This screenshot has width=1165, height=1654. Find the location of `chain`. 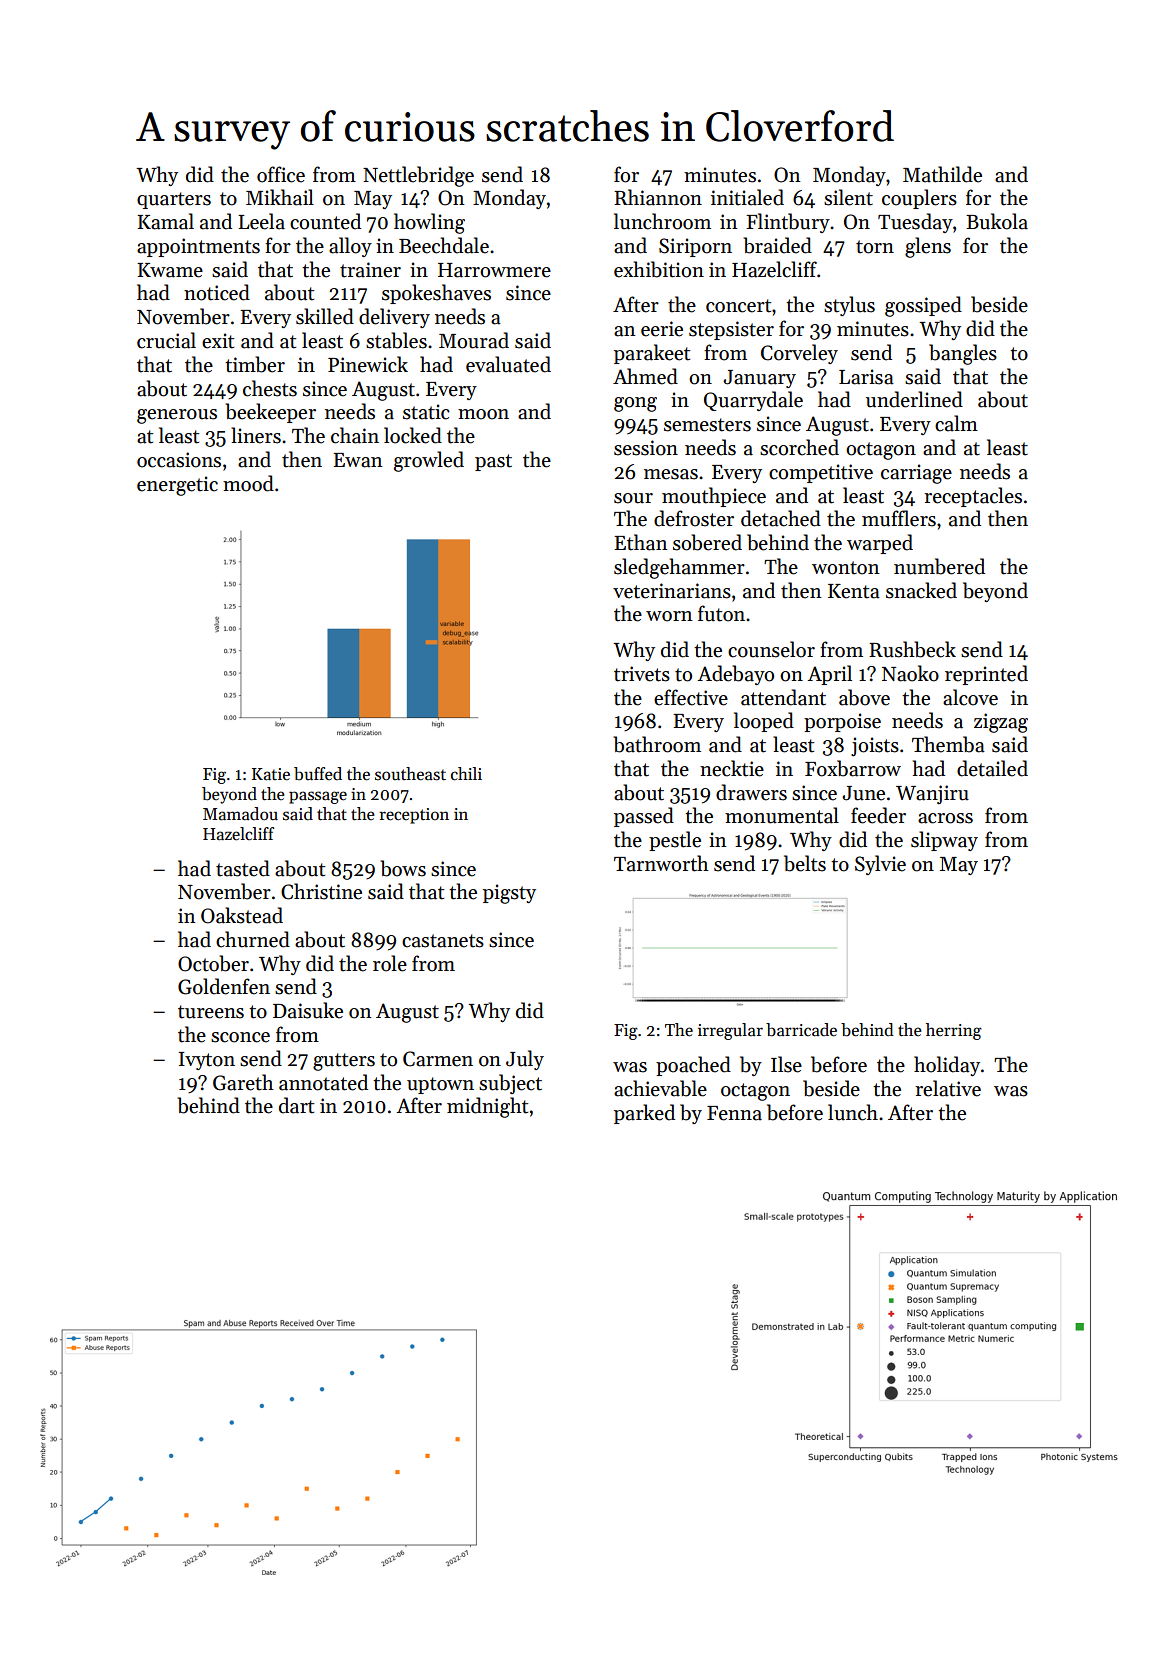

chain is located at coordinates (355, 435).
